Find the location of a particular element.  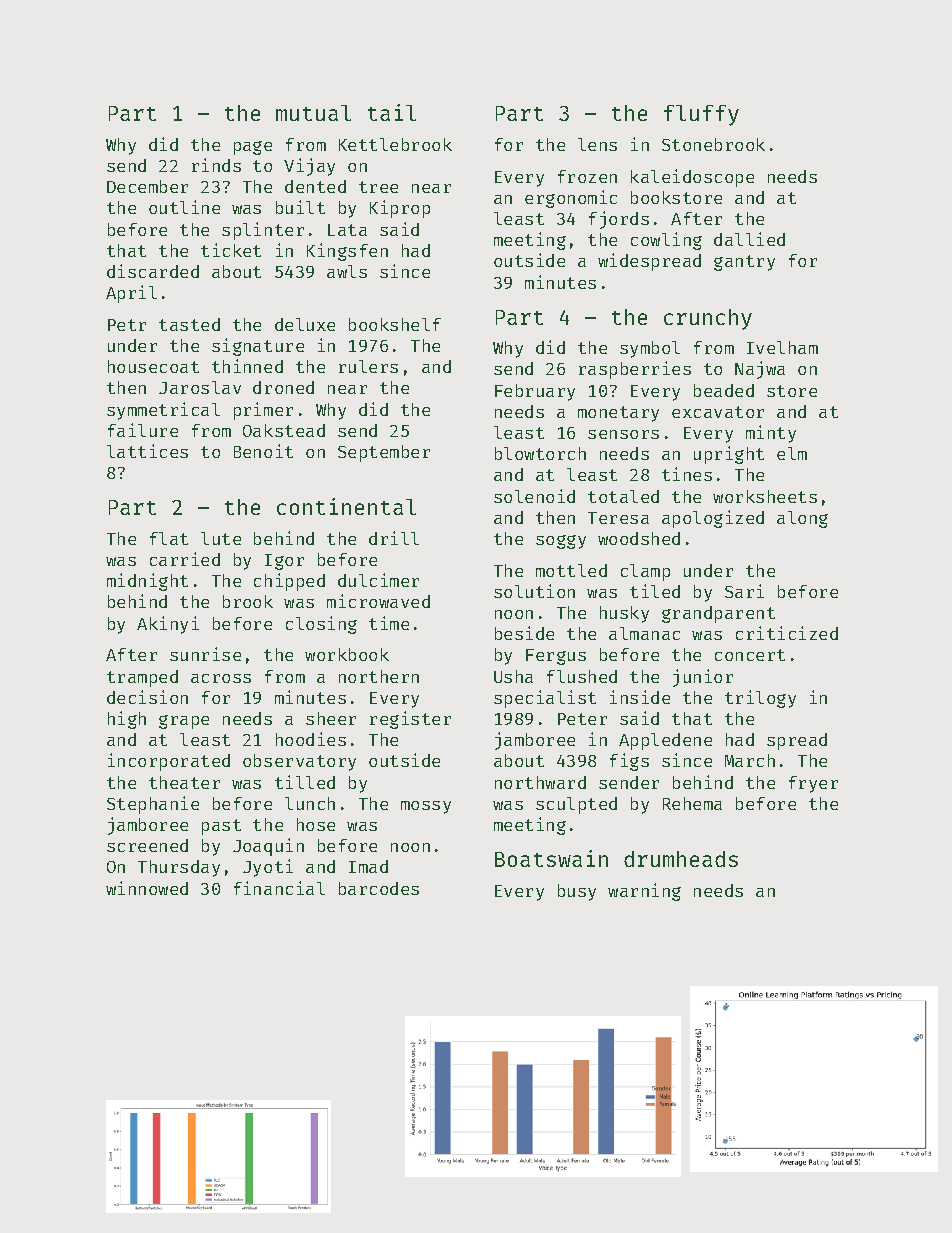

Stephanie is located at coordinates (153, 805).
